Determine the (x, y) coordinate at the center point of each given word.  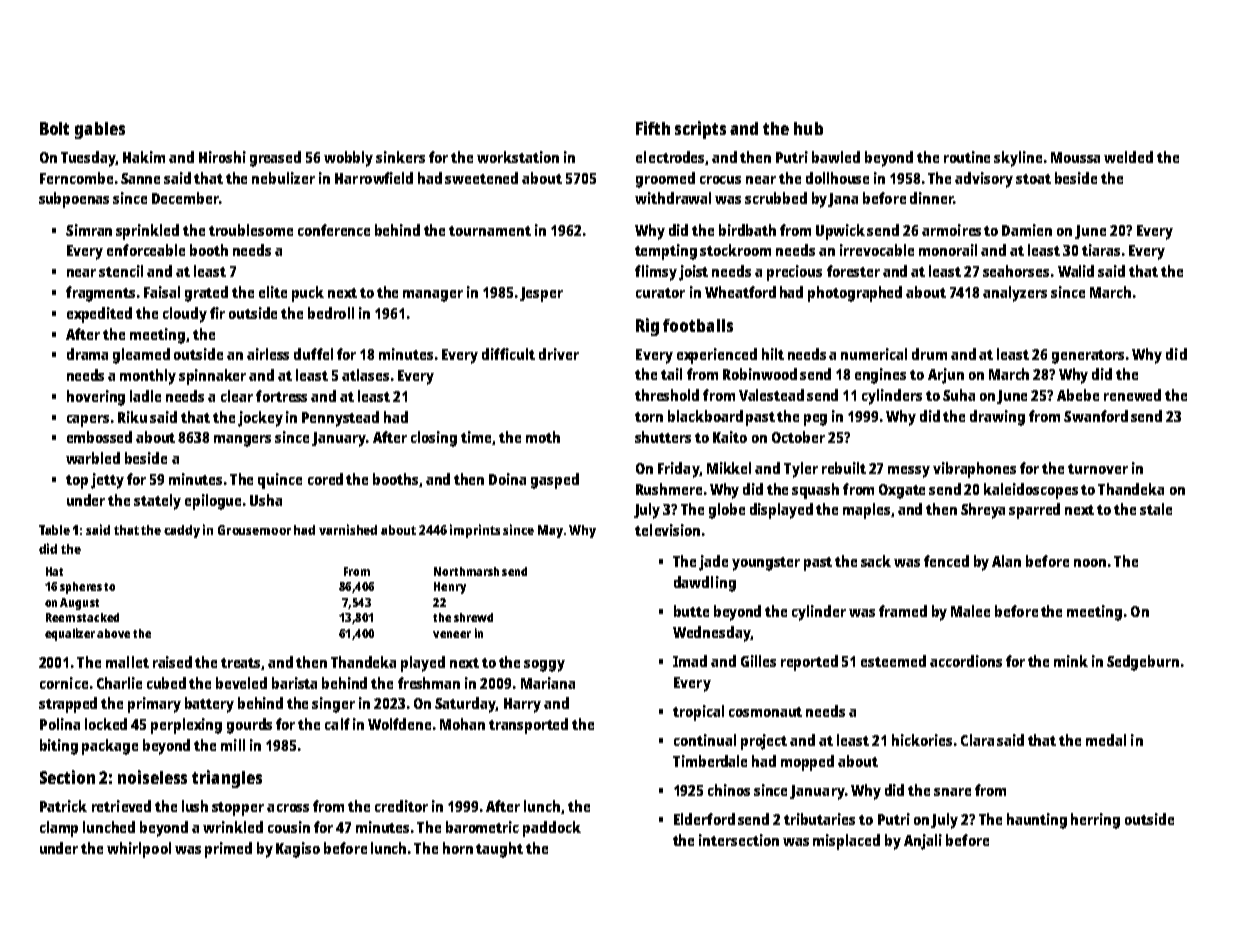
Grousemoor (254, 530)
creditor (401, 806)
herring (1095, 821)
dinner (931, 198)
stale (1156, 509)
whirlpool (139, 850)
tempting (666, 252)
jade (713, 563)
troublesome (251, 230)
